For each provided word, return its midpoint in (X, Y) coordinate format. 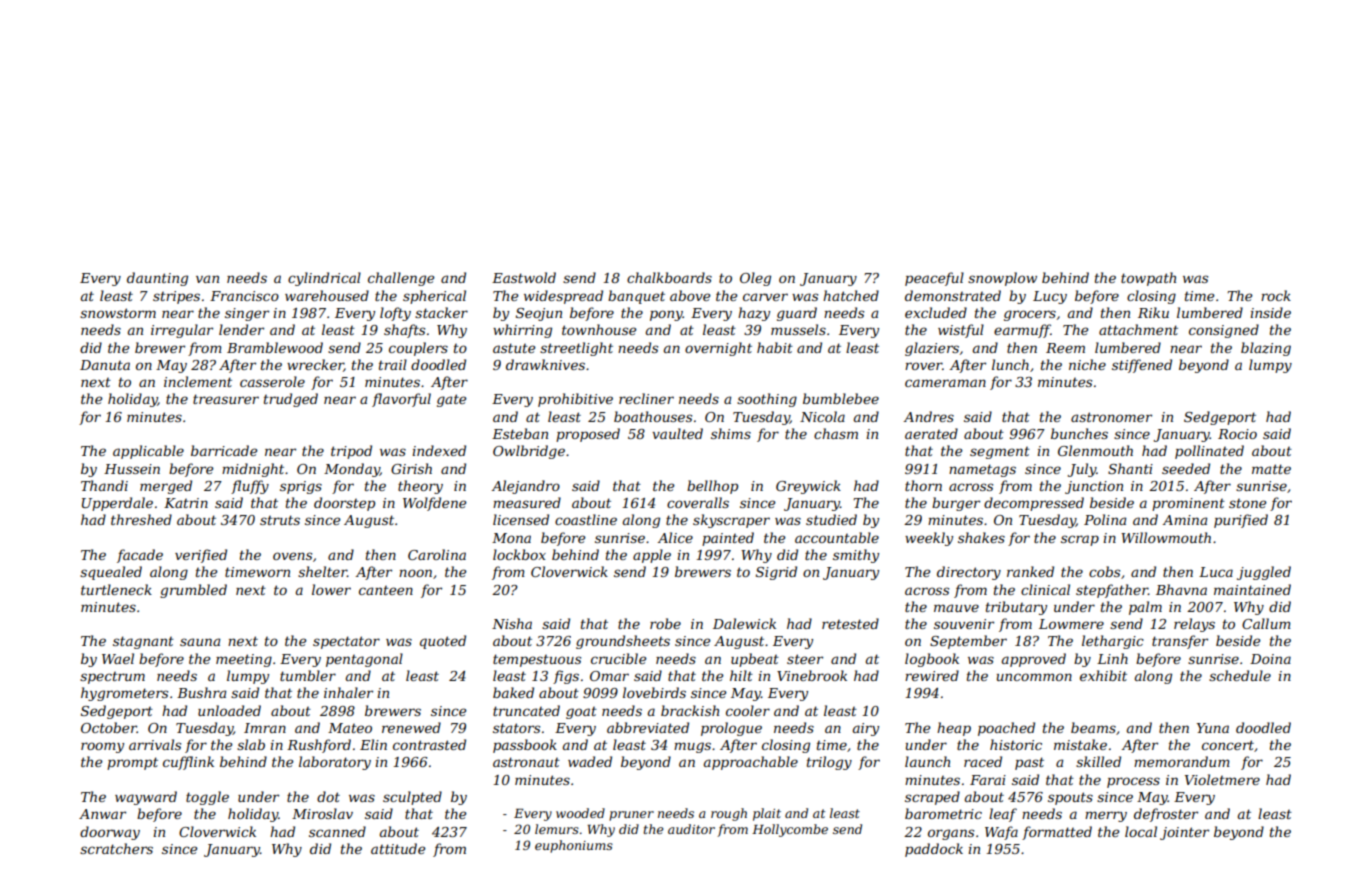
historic (1016, 744)
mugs (692, 747)
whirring (522, 331)
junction (1094, 487)
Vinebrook (812, 675)
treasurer (226, 399)
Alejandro (525, 487)
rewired (932, 675)
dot (328, 796)
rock (1276, 295)
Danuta (105, 365)
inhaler (348, 692)
